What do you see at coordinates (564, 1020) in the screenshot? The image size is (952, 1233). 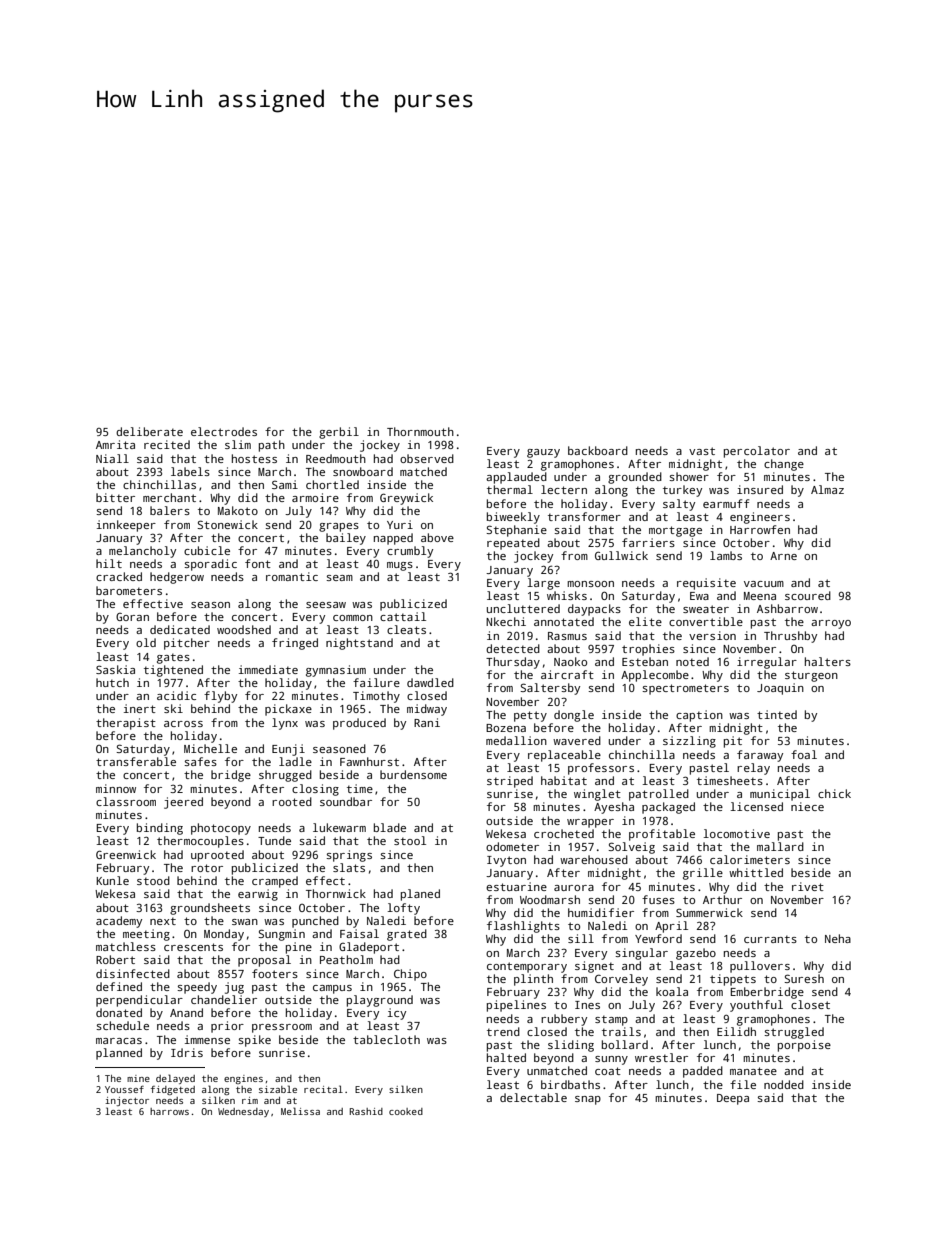 I see `rubbery` at bounding box center [564, 1020].
